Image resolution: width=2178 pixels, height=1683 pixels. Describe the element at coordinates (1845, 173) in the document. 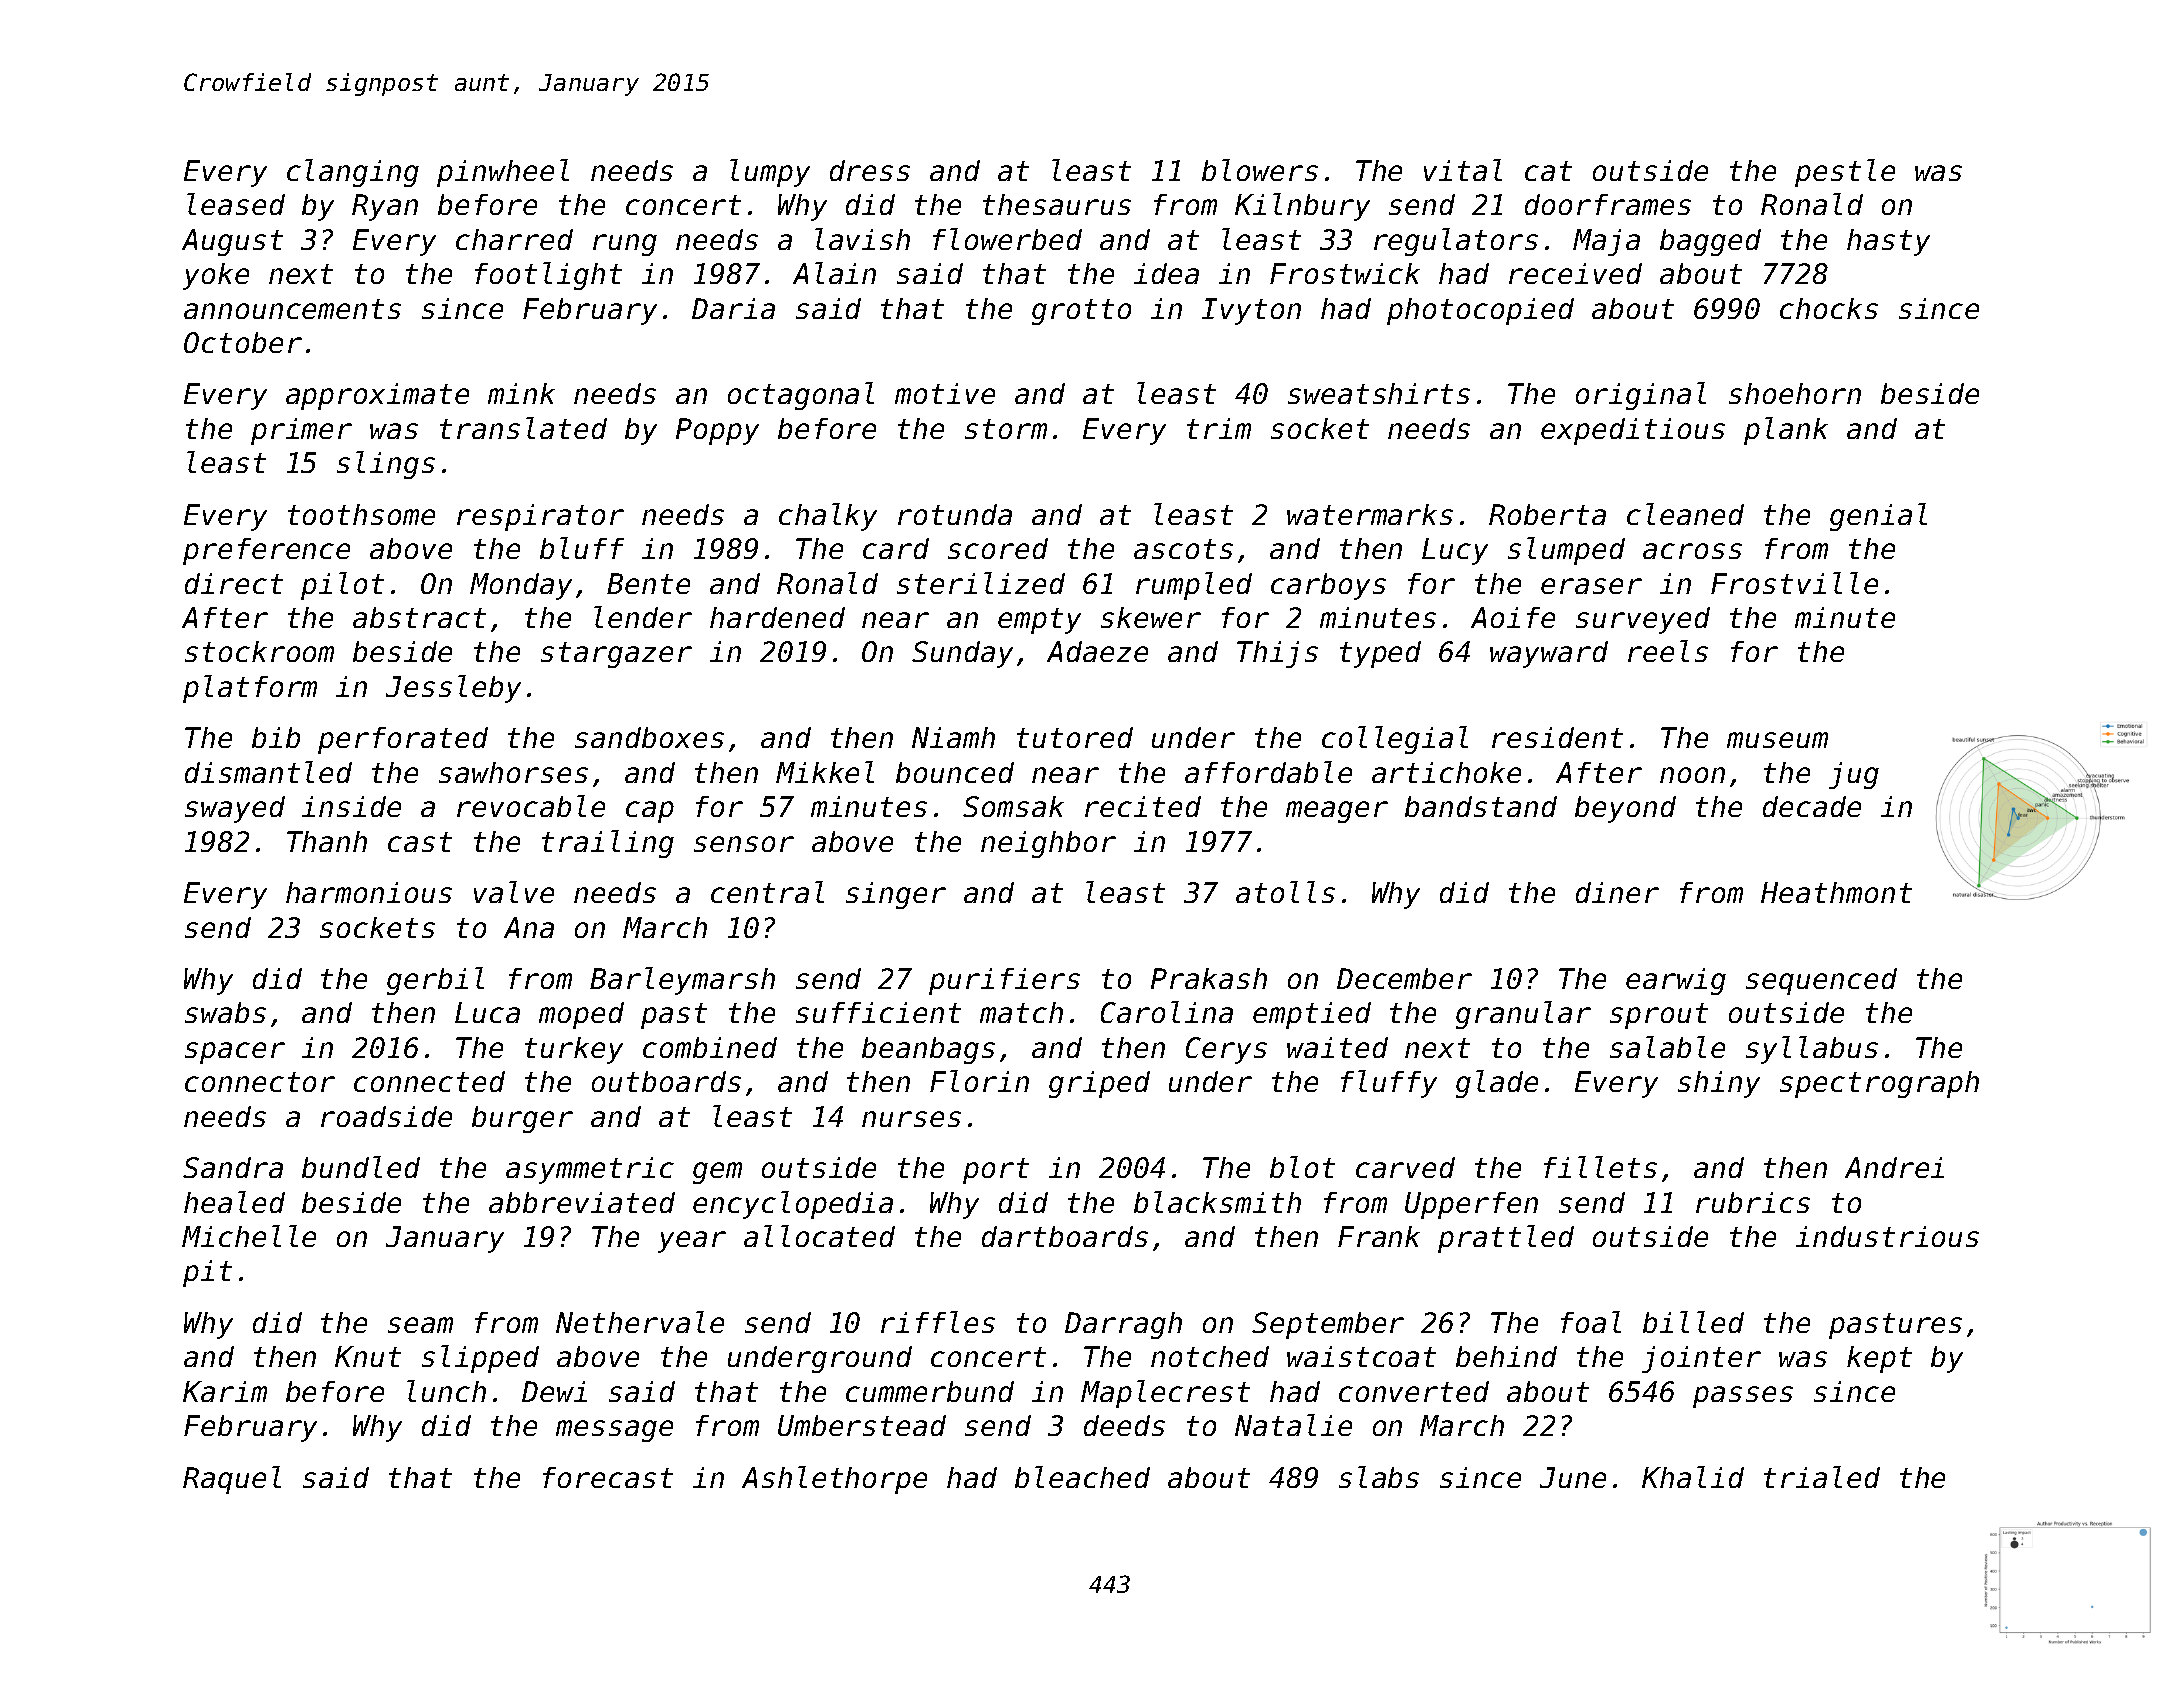

I see `pestle` at that location.
